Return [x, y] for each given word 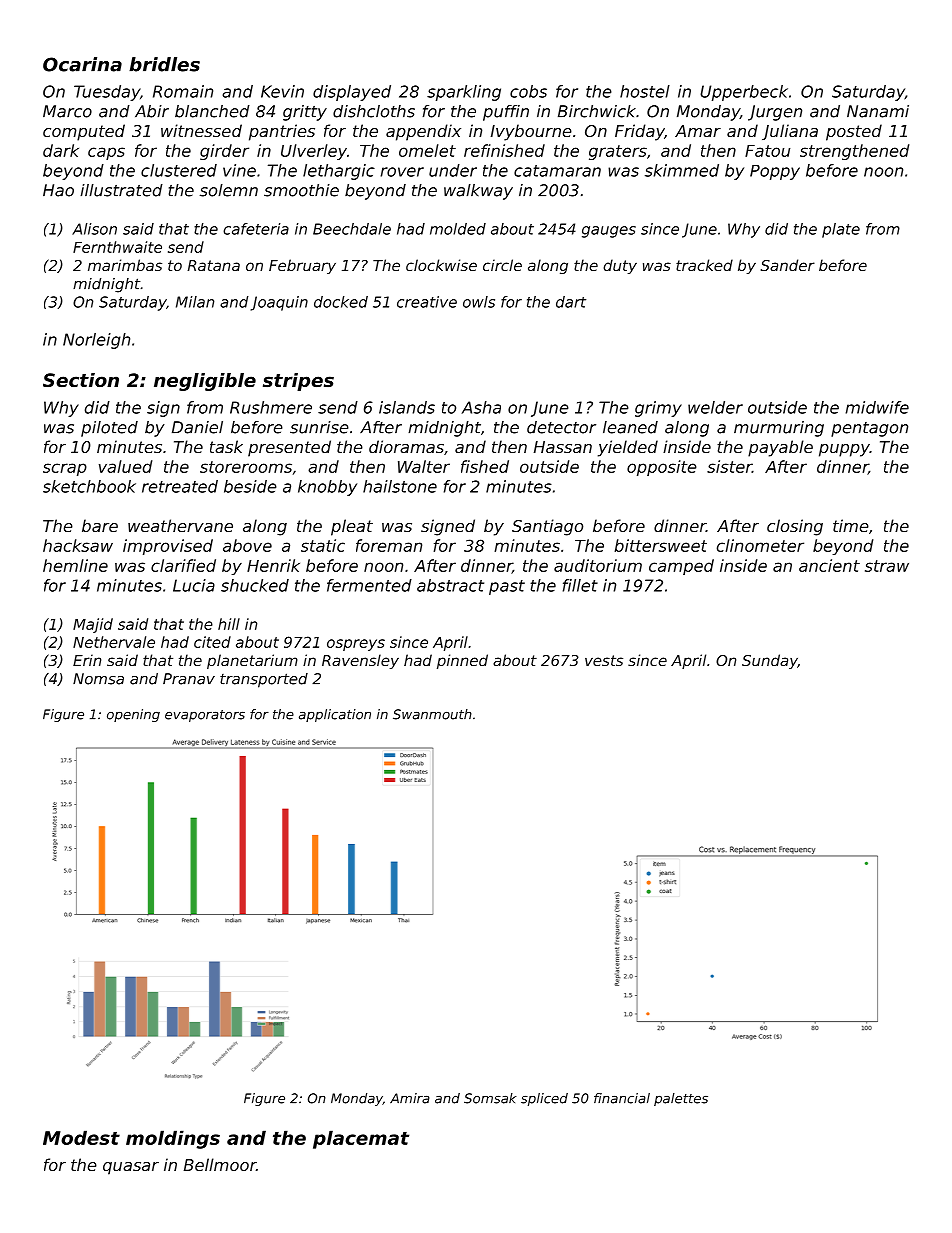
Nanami [878, 111]
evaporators [205, 716]
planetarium [252, 661]
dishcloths [374, 111]
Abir [152, 111]
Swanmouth [432, 714]
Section [81, 380]
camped [681, 567]
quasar [131, 1168]
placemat [361, 1139]
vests [604, 660]
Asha [481, 407]
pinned [462, 661]
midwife [877, 407]
